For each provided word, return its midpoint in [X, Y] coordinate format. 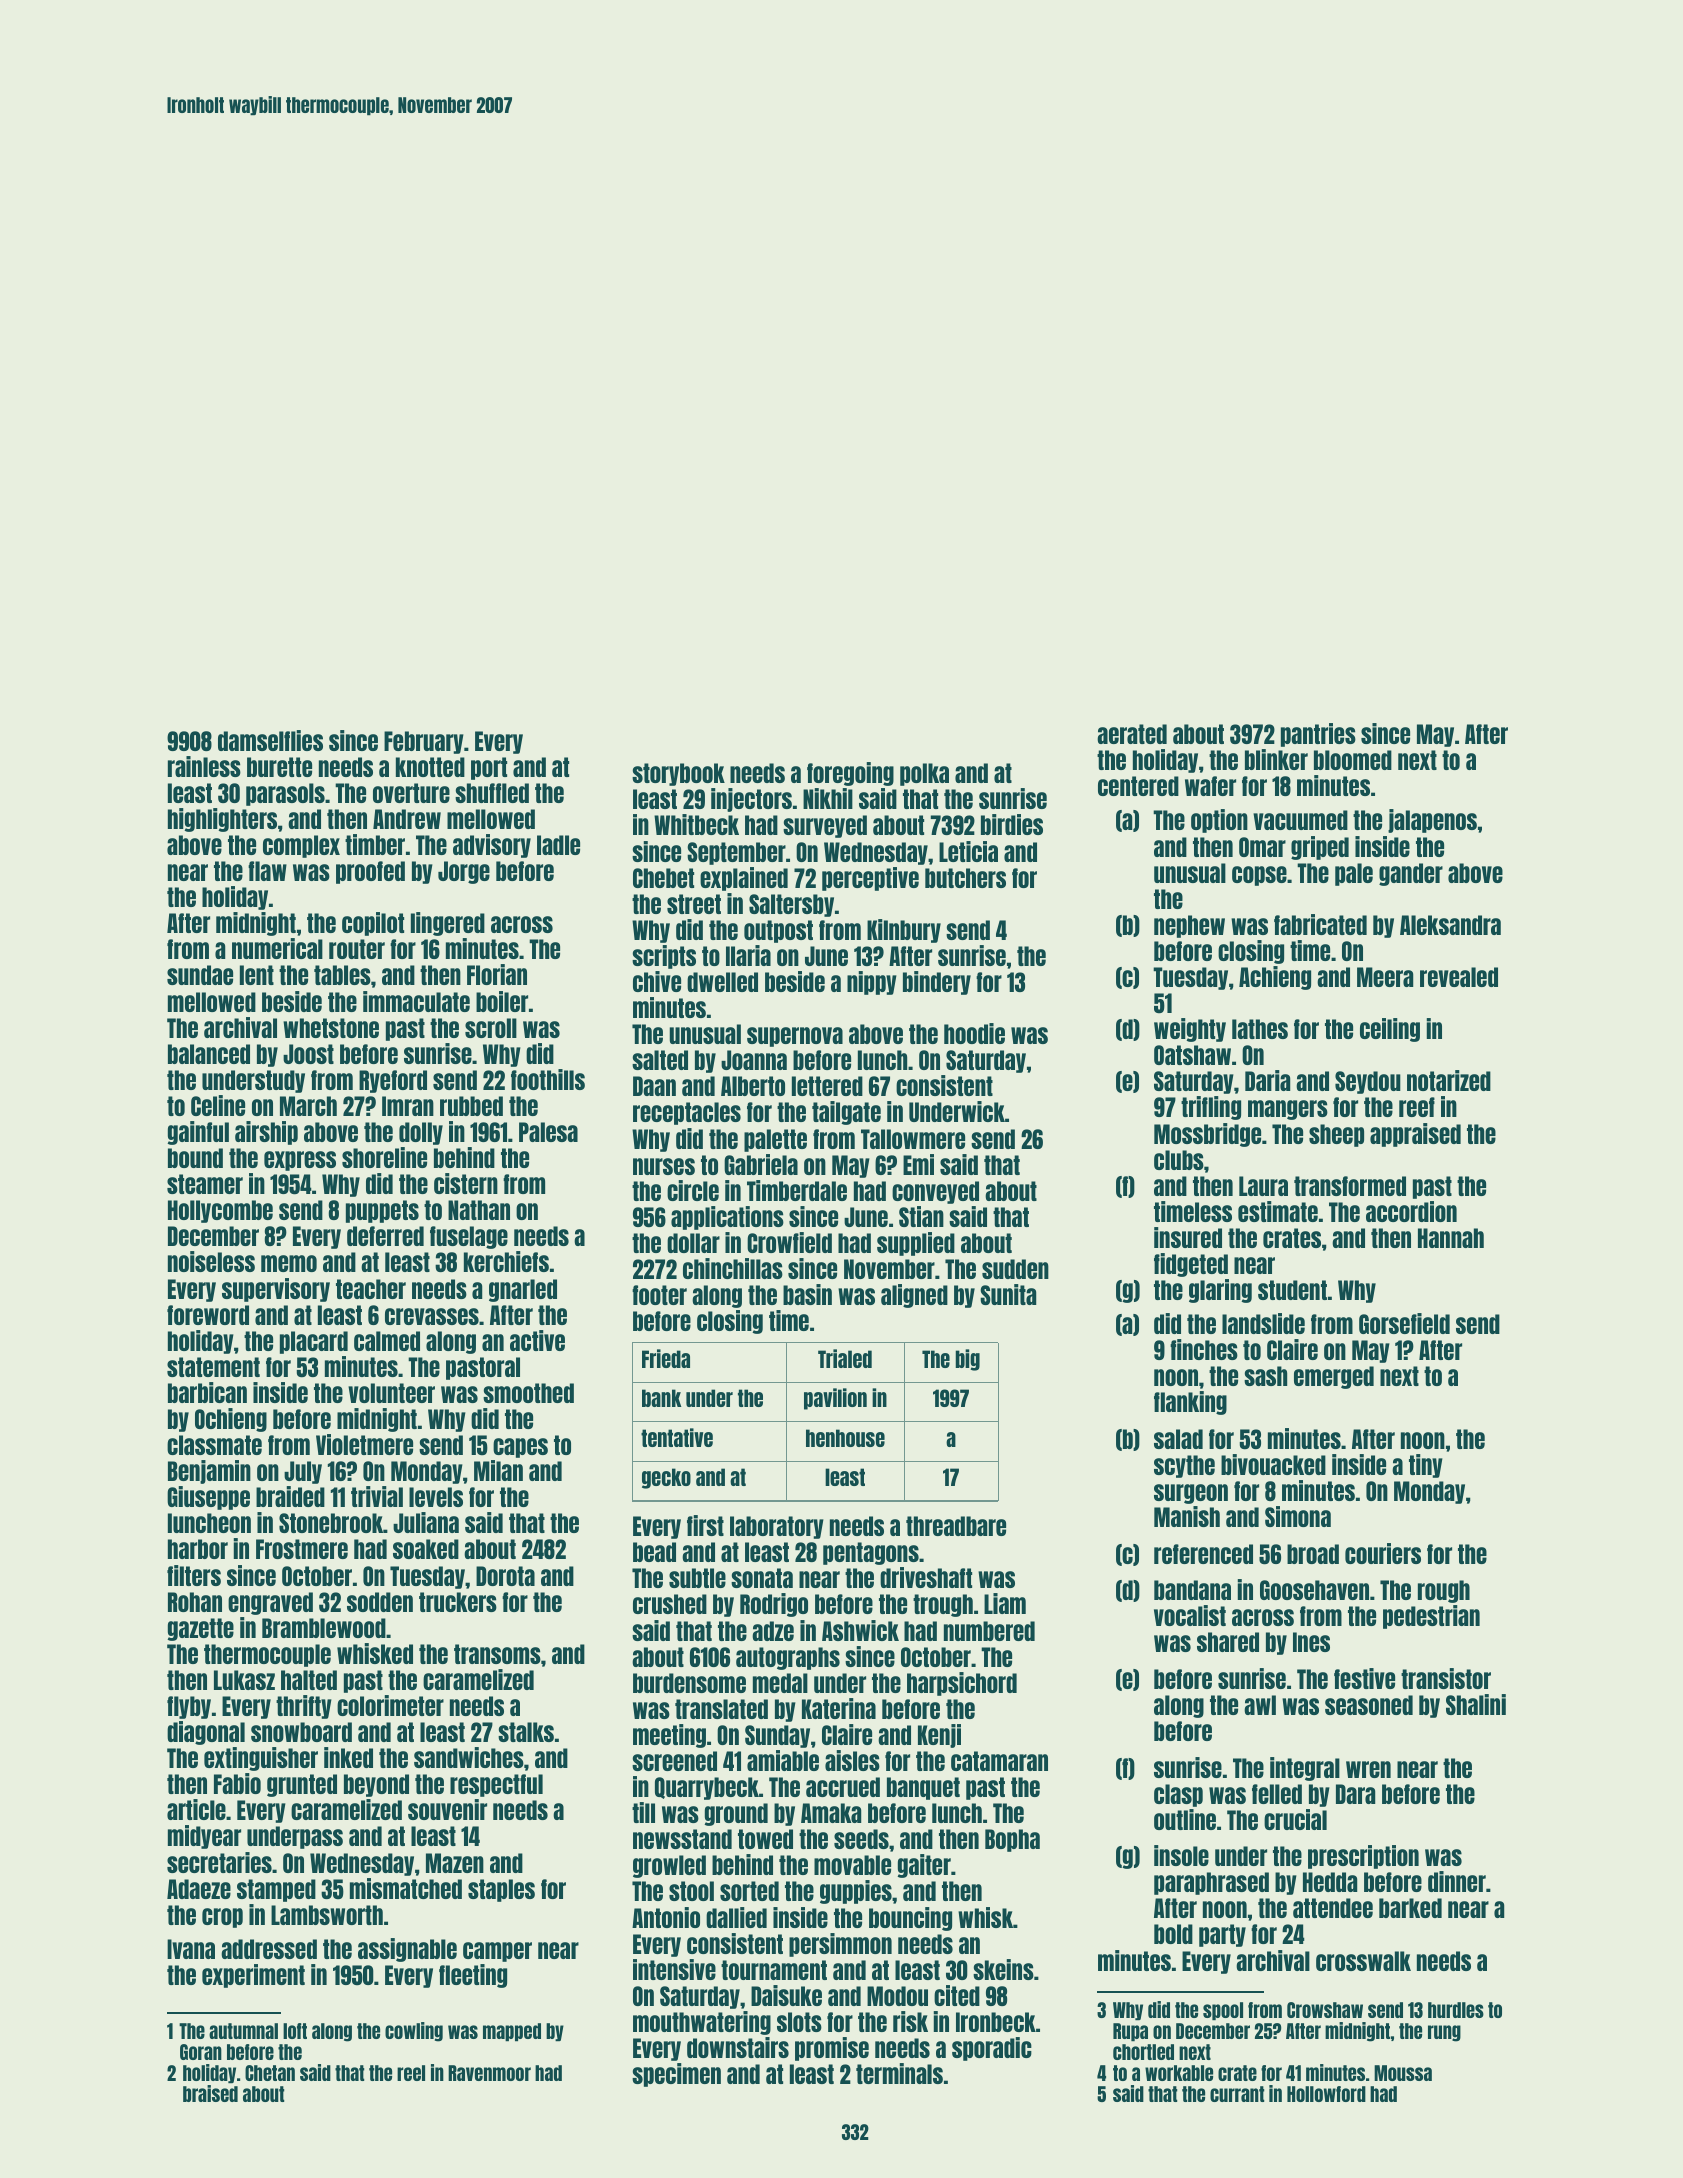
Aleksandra [1450, 925]
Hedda [1330, 1882]
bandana [1192, 1590]
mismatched [406, 1888]
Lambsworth [327, 1915]
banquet [923, 1788]
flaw [267, 871]
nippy [872, 983]
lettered [827, 1086]
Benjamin [209, 1472]
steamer [205, 1184]
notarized [1449, 1080]
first [705, 1525]
